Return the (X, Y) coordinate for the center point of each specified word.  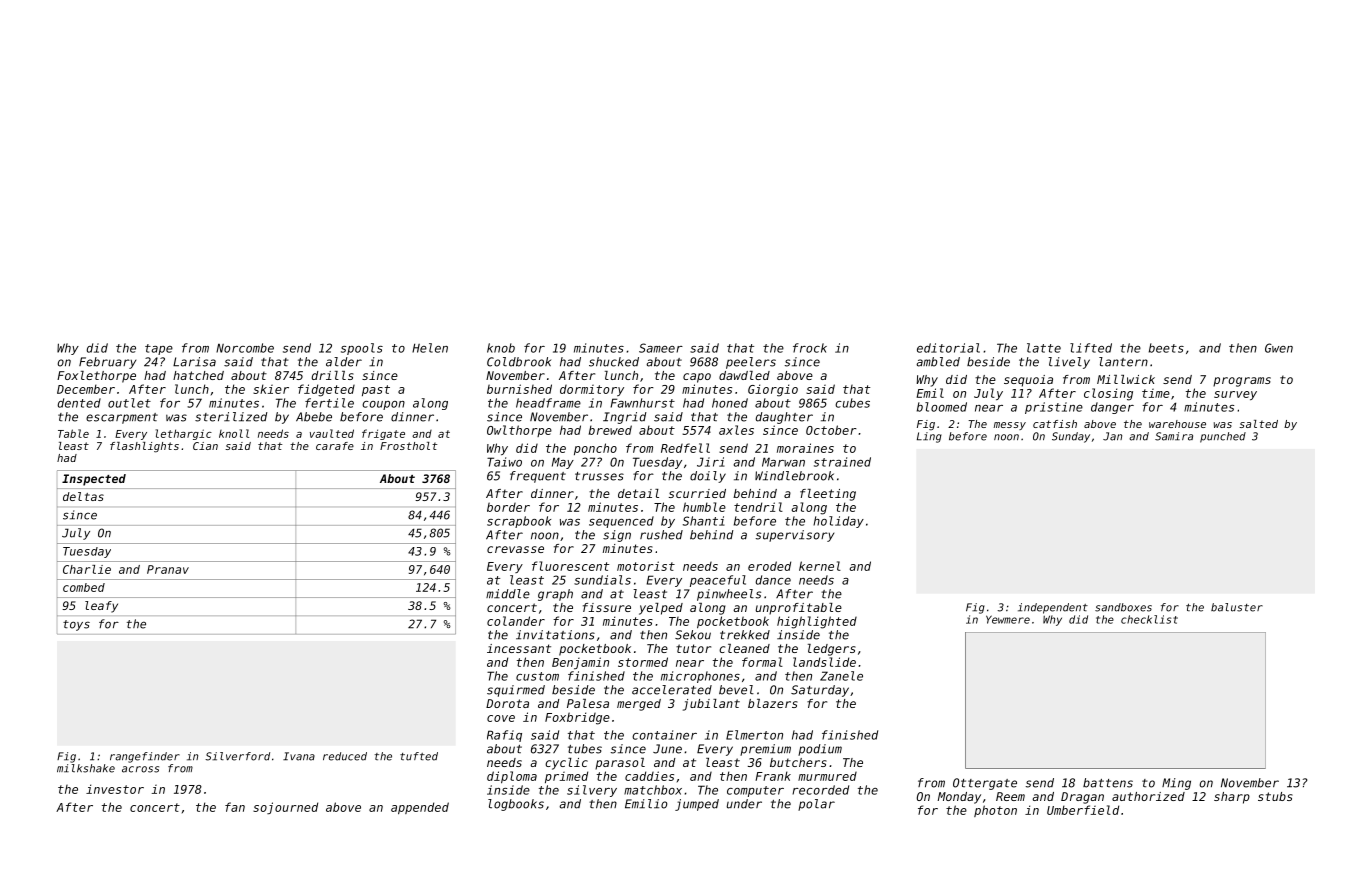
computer (755, 791)
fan (235, 807)
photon (995, 811)
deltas (83, 496)
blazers (773, 703)
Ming (1176, 784)
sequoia (1028, 381)
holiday (838, 522)
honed (730, 403)
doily (708, 477)
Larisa (194, 362)
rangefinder (145, 757)
